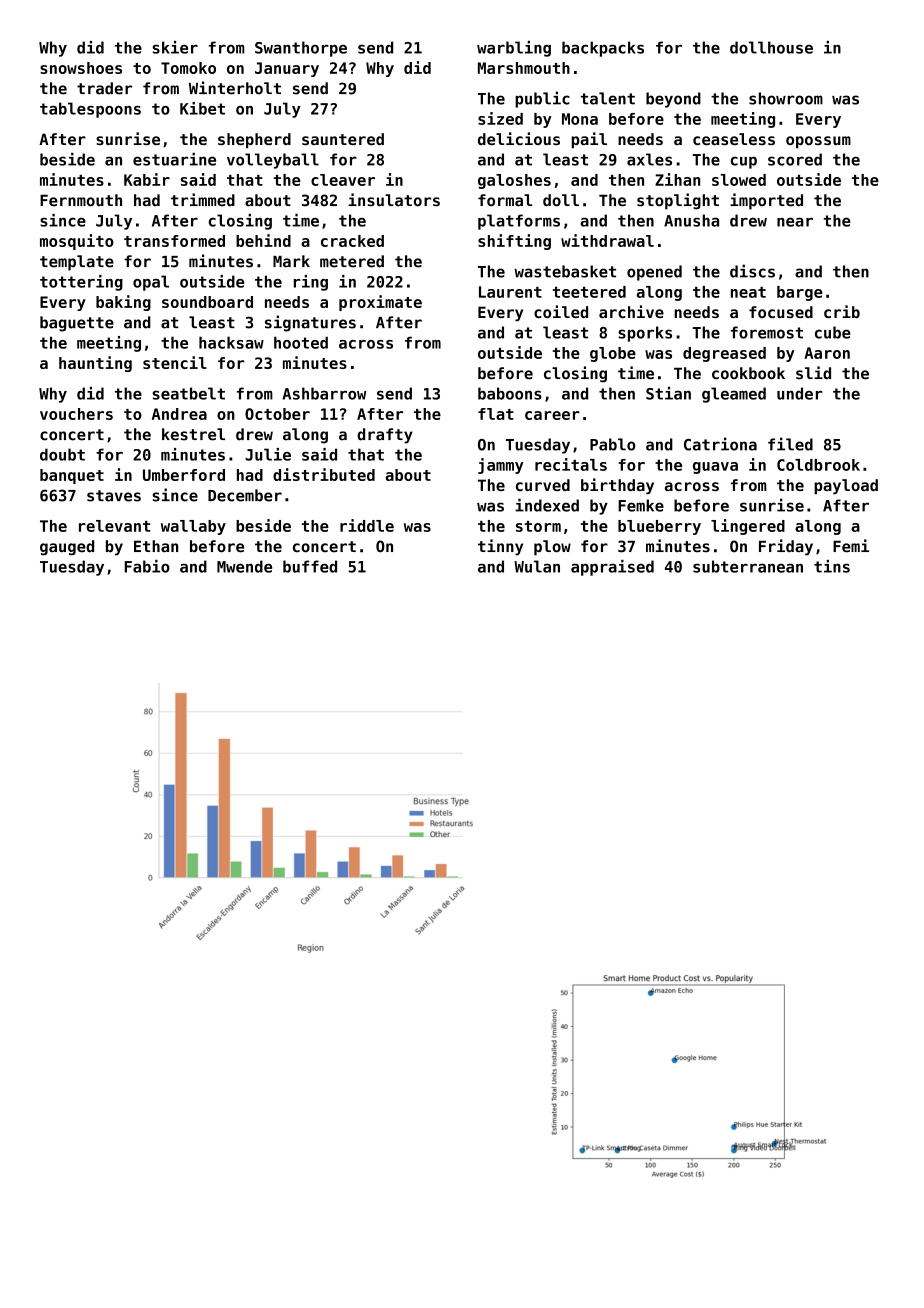  What do you see at coordinates (147, 179) in the page?
I see `Kabir` at bounding box center [147, 179].
